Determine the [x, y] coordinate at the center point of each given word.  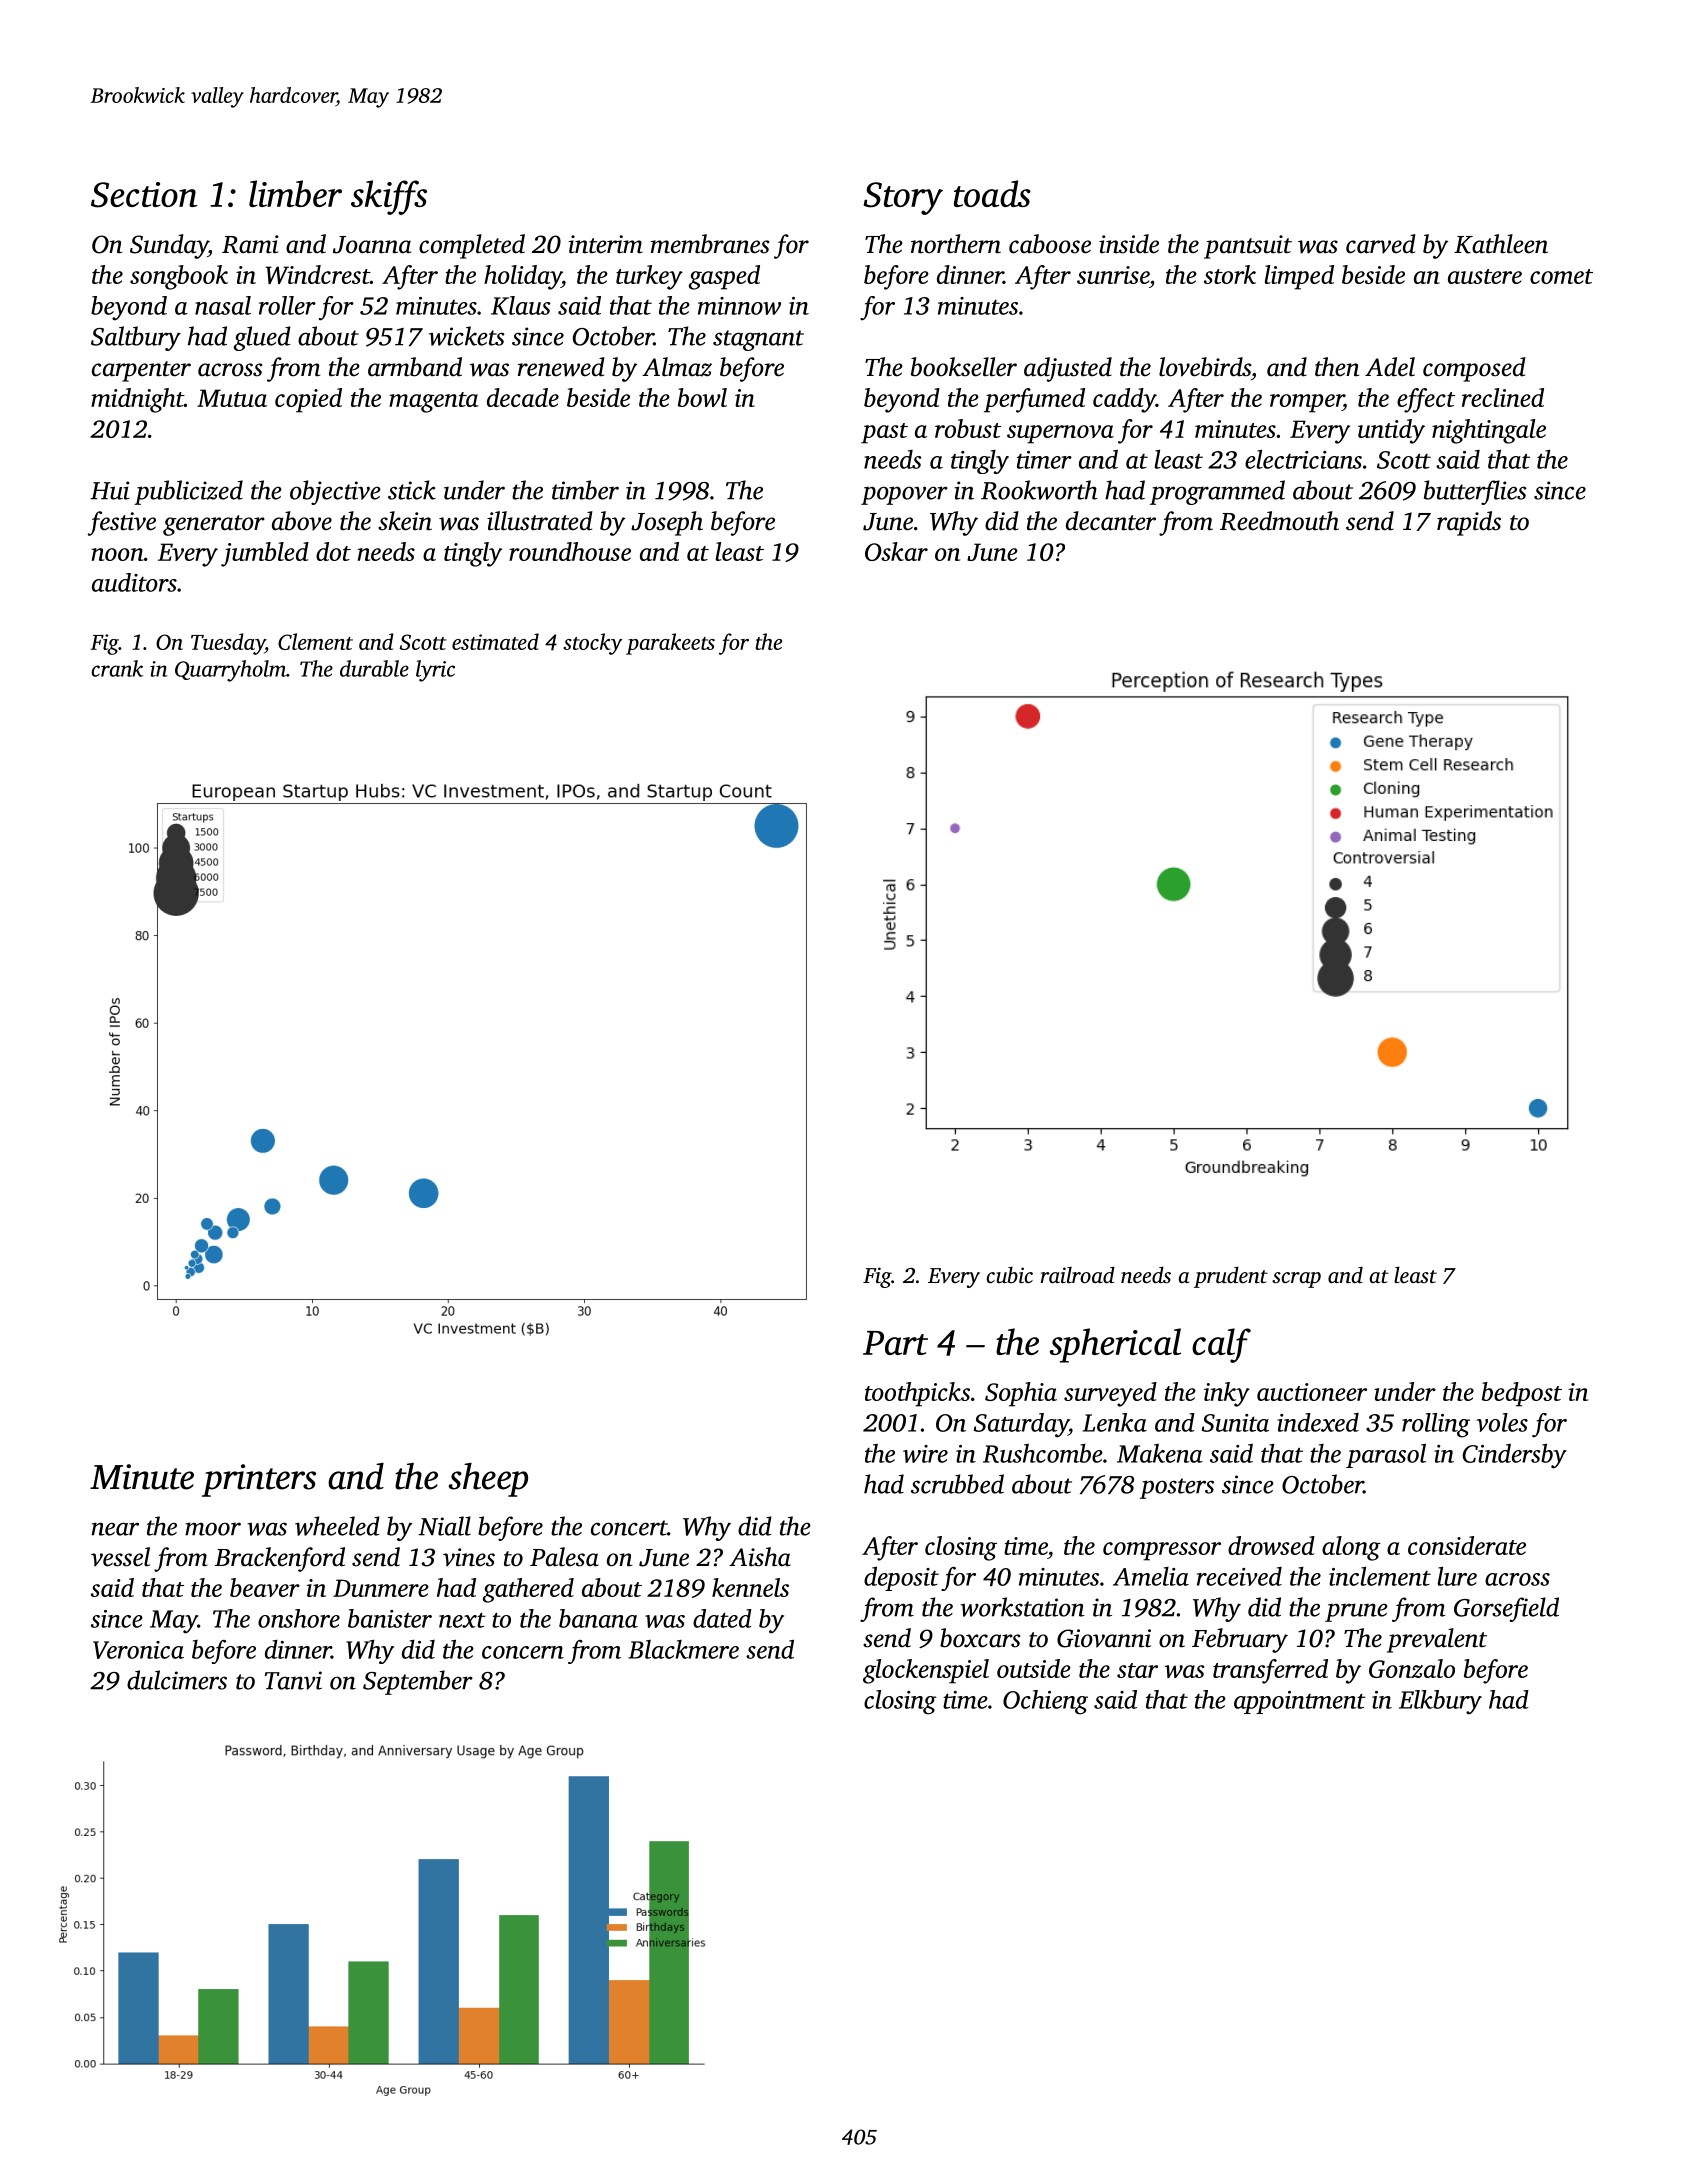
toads [992, 193]
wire [925, 1454]
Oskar [896, 551]
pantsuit [1248, 247]
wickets [467, 336]
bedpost [1522, 1394]
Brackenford [280, 1559]
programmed [1217, 492]
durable [374, 668]
